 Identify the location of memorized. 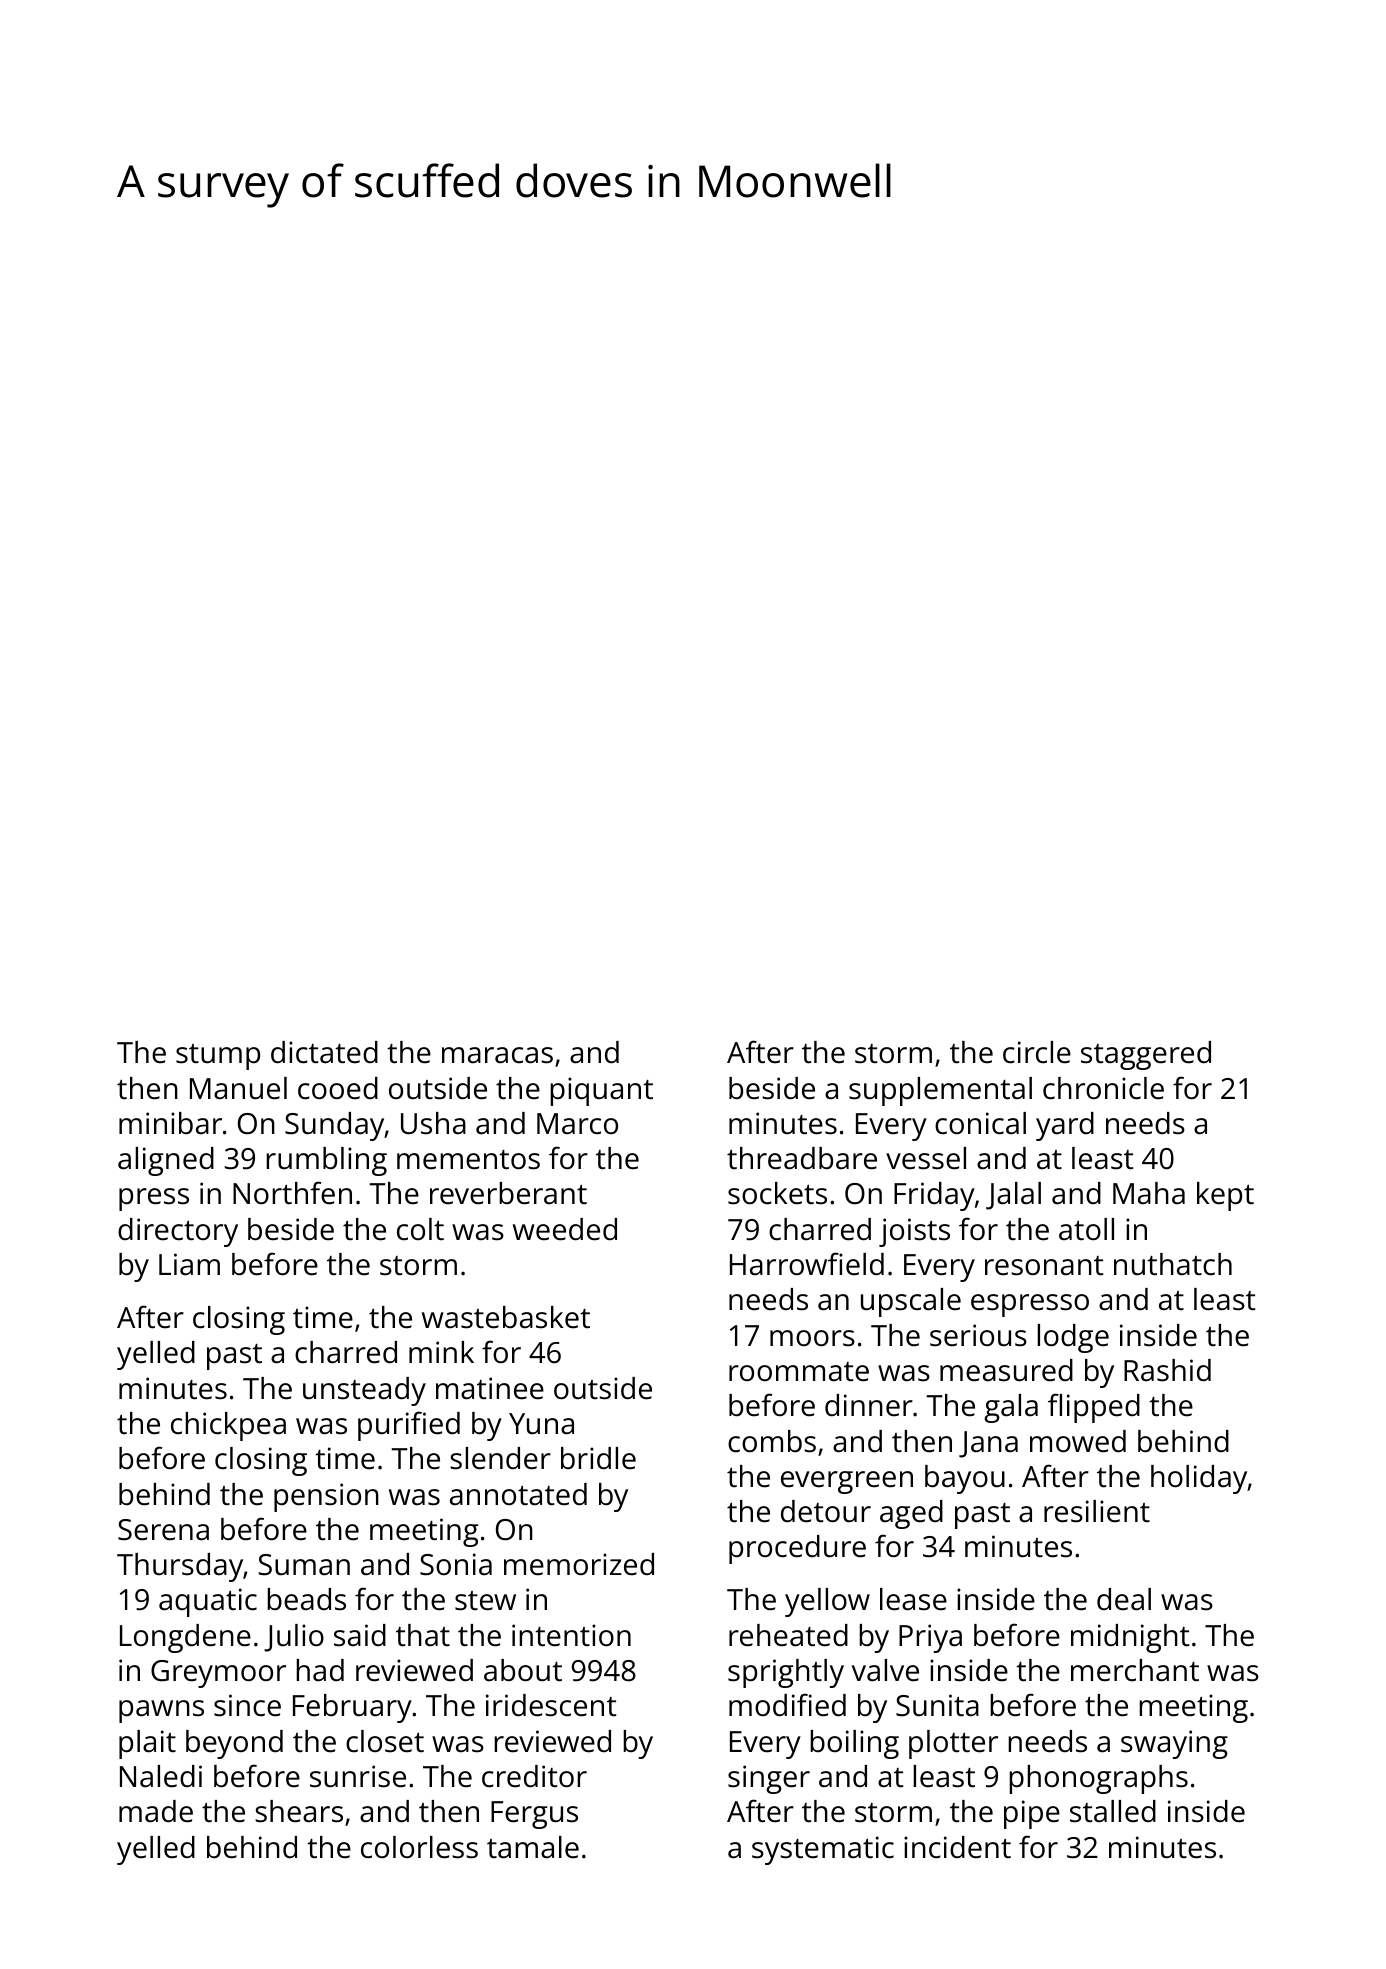
(579, 1564).
